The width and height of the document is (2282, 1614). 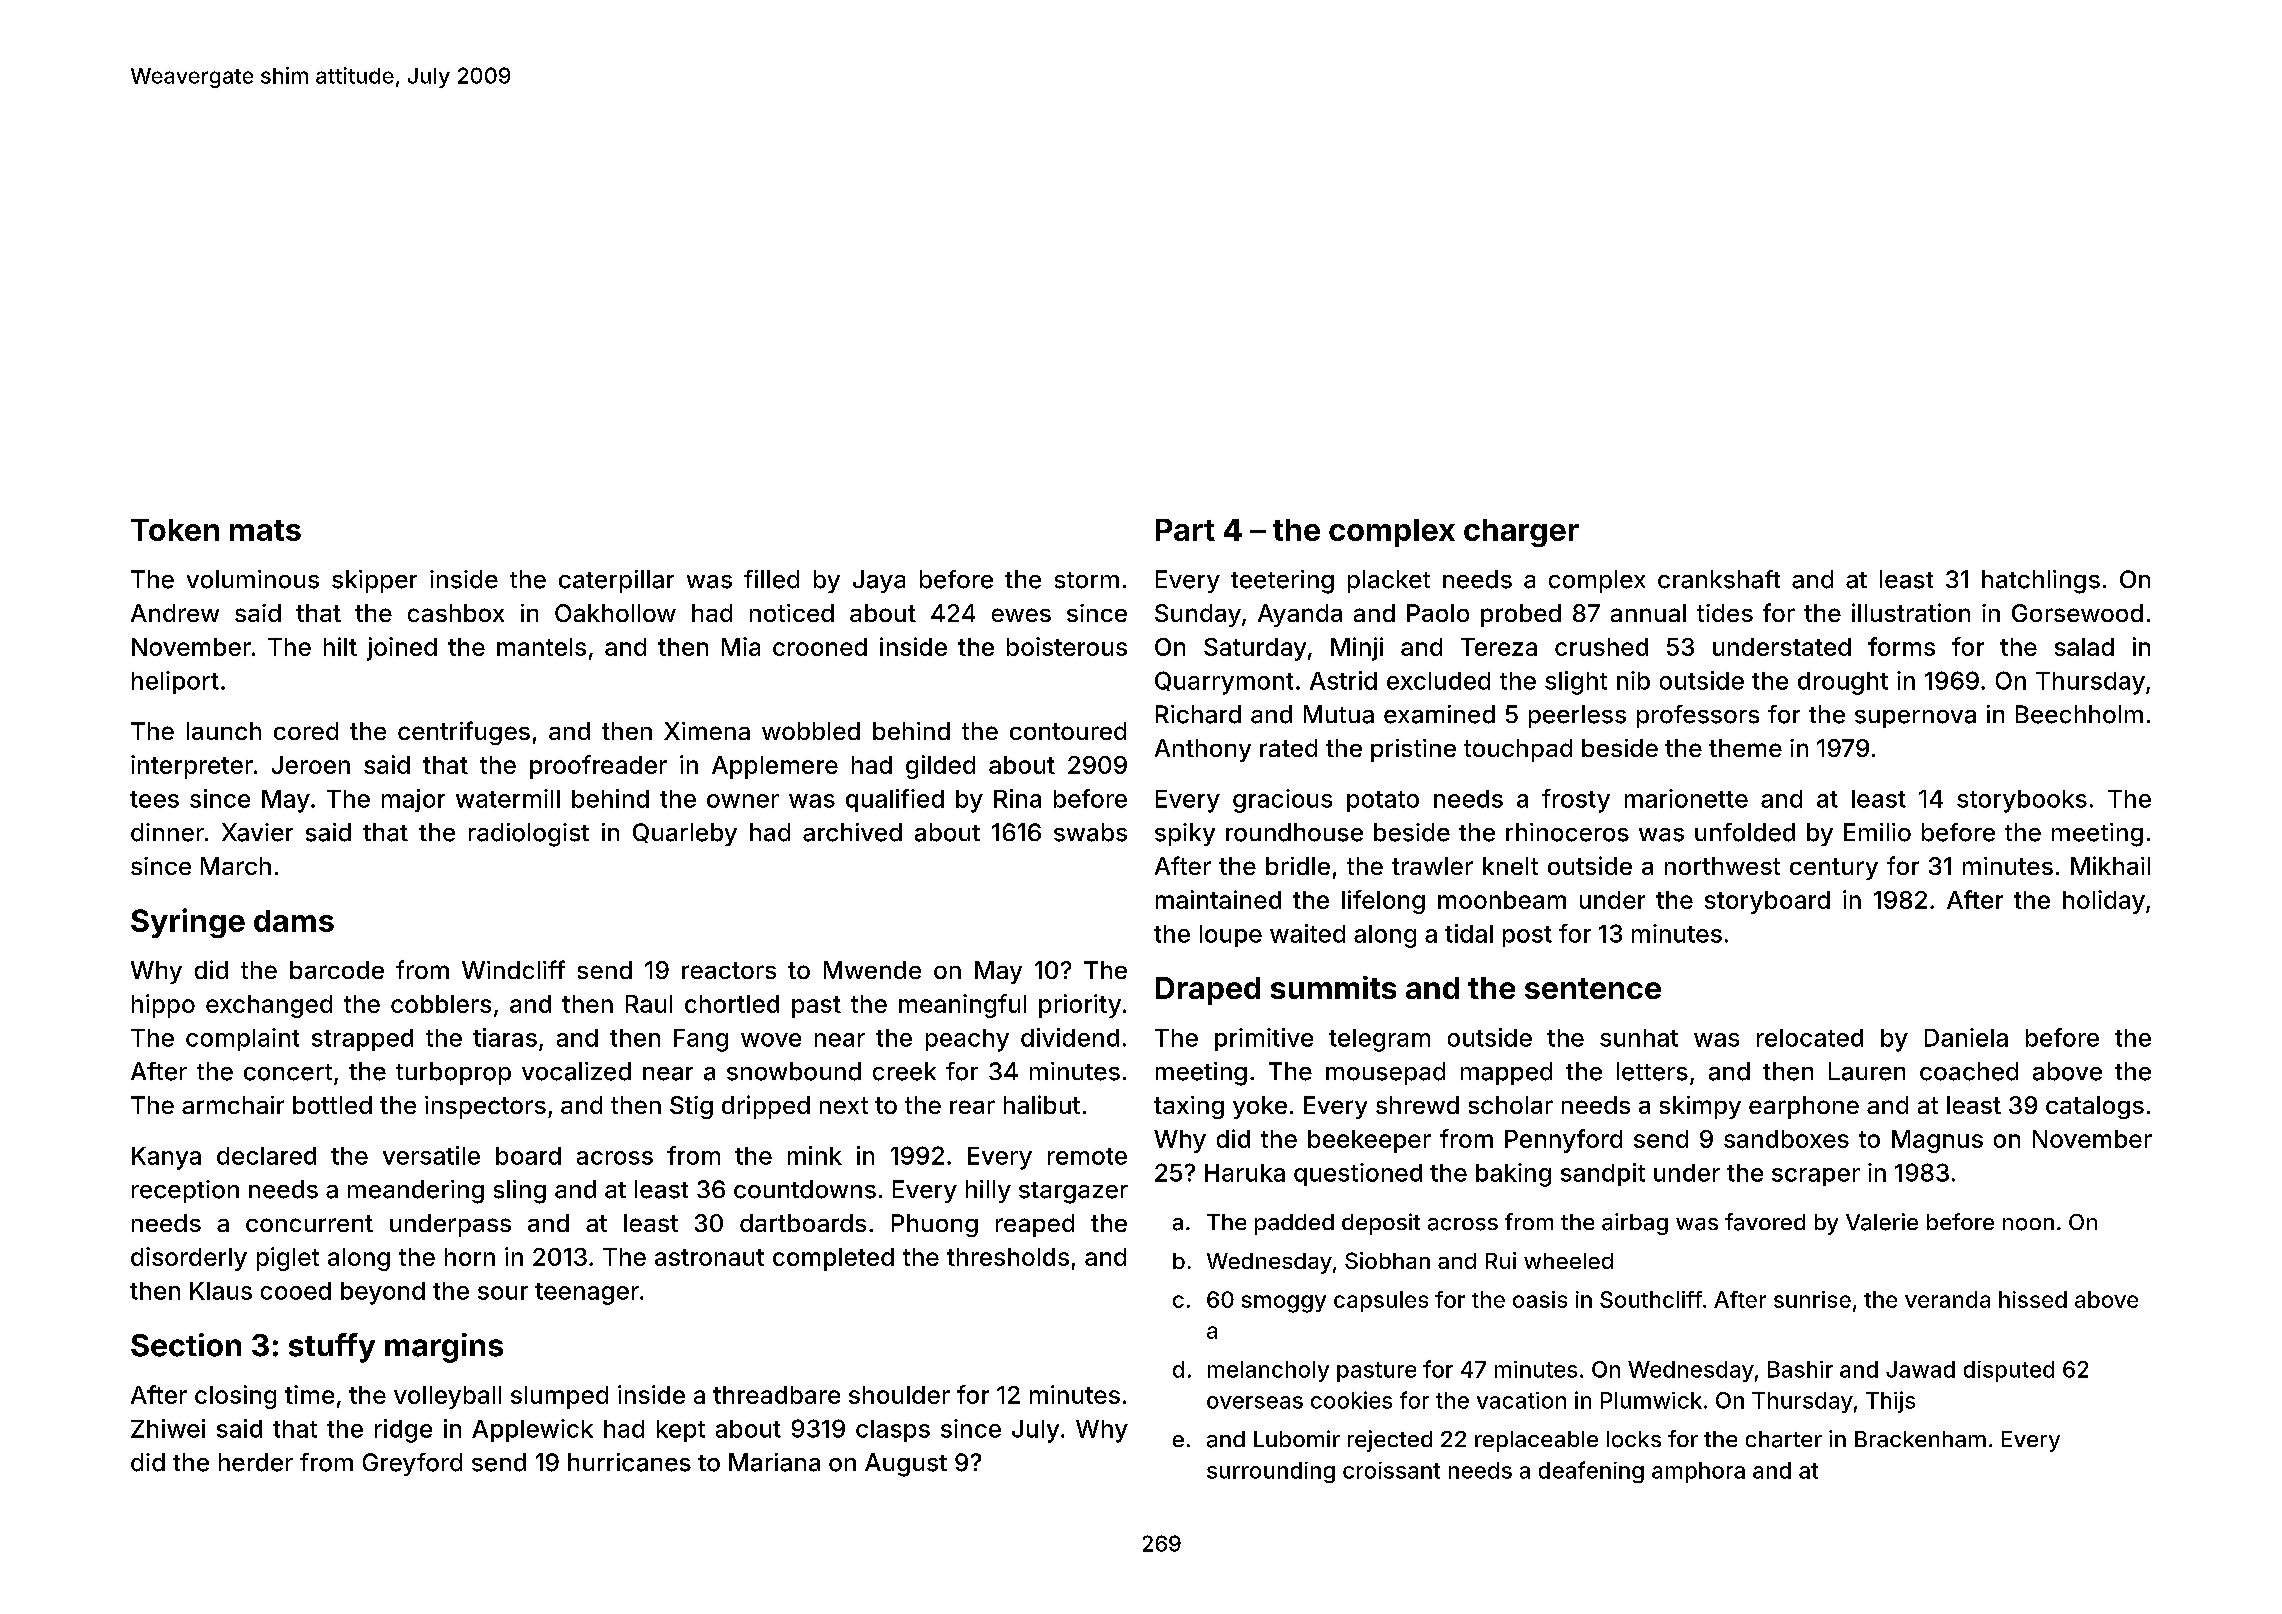 What do you see at coordinates (833, 1259) in the document?
I see `completed` at bounding box center [833, 1259].
